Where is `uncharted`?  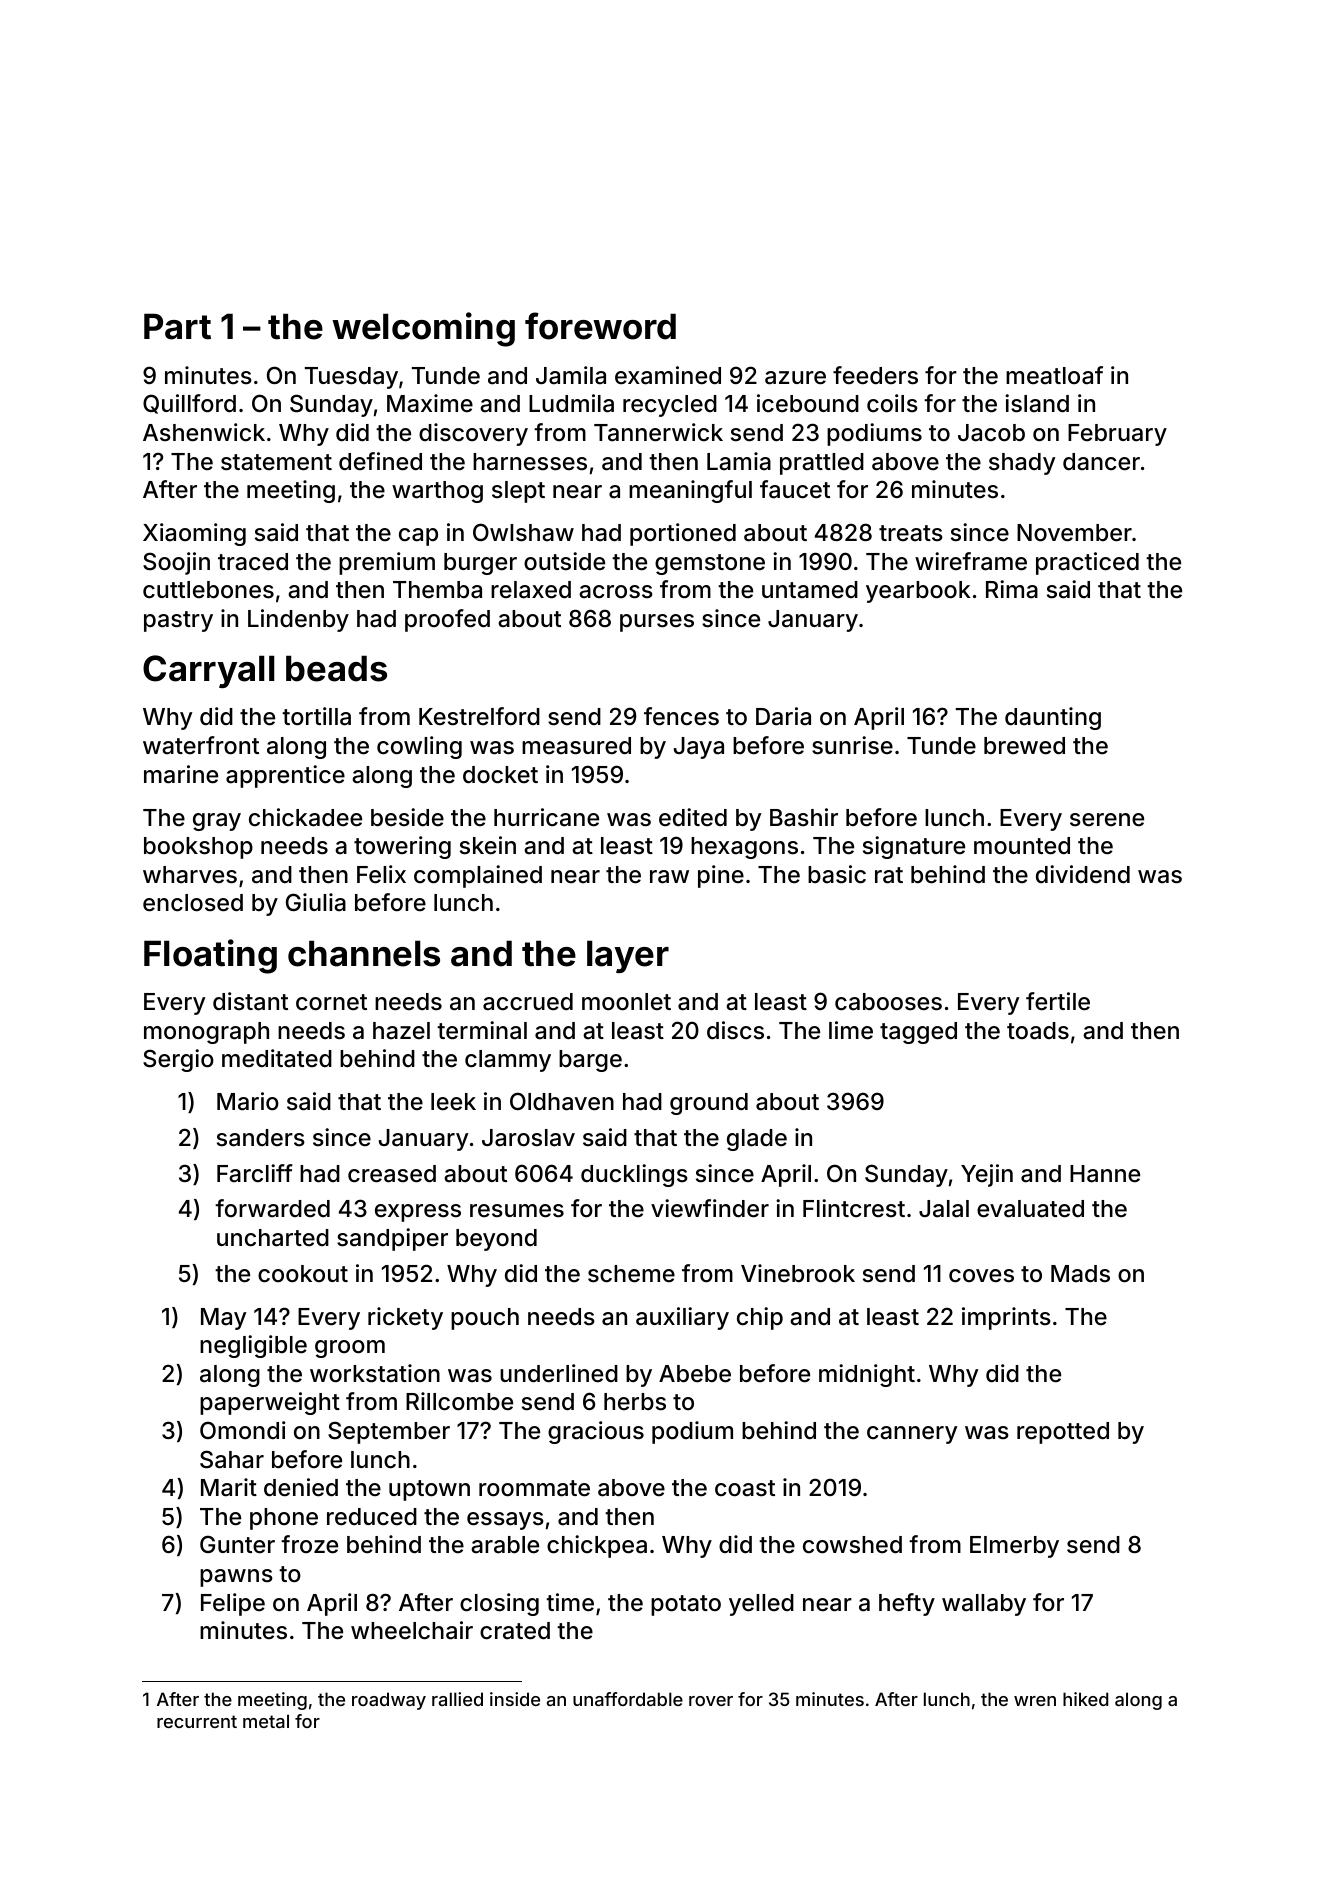 uncharted is located at coordinates (273, 1238).
